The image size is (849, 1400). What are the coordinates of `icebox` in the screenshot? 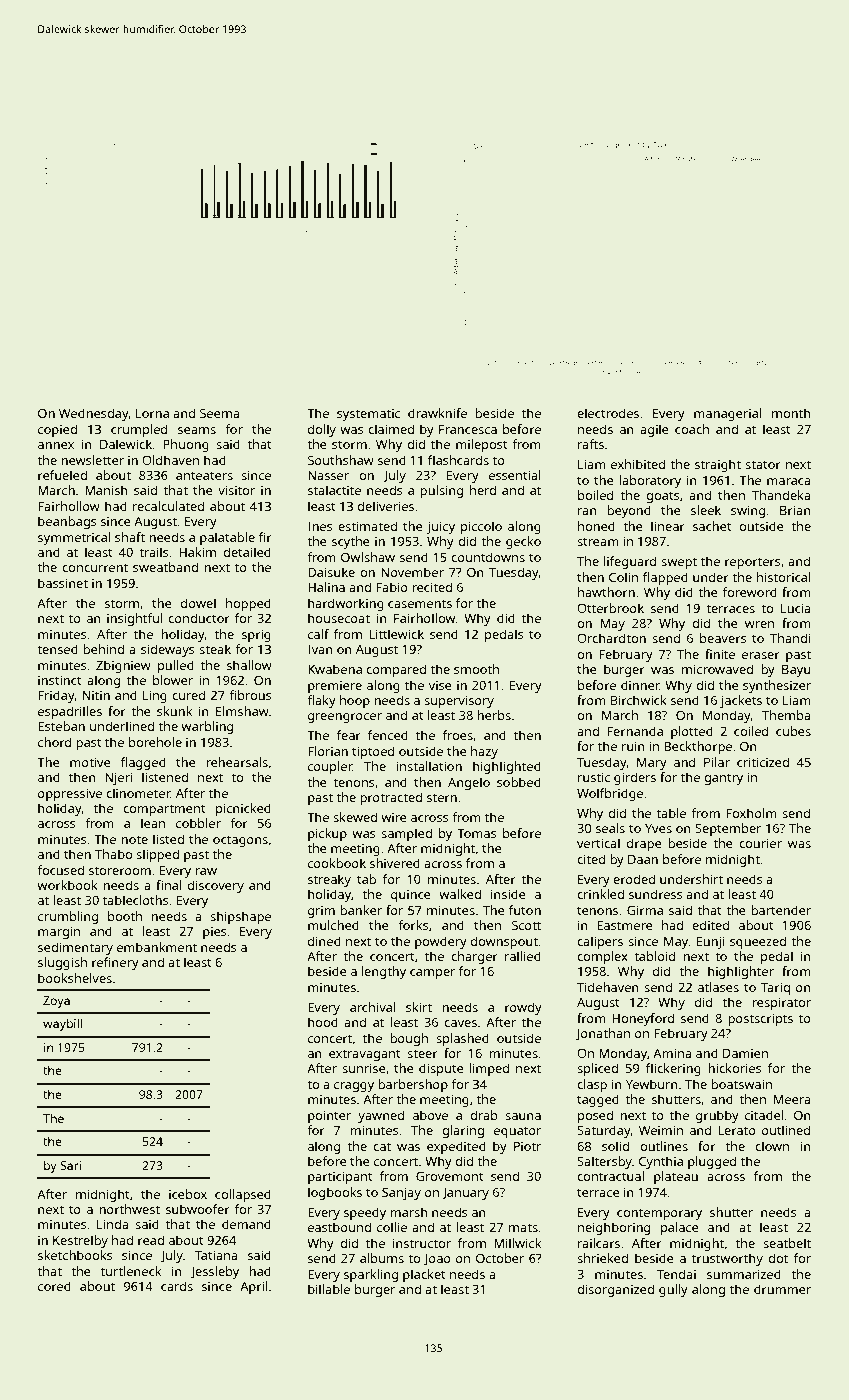 It's located at (188, 1194).
